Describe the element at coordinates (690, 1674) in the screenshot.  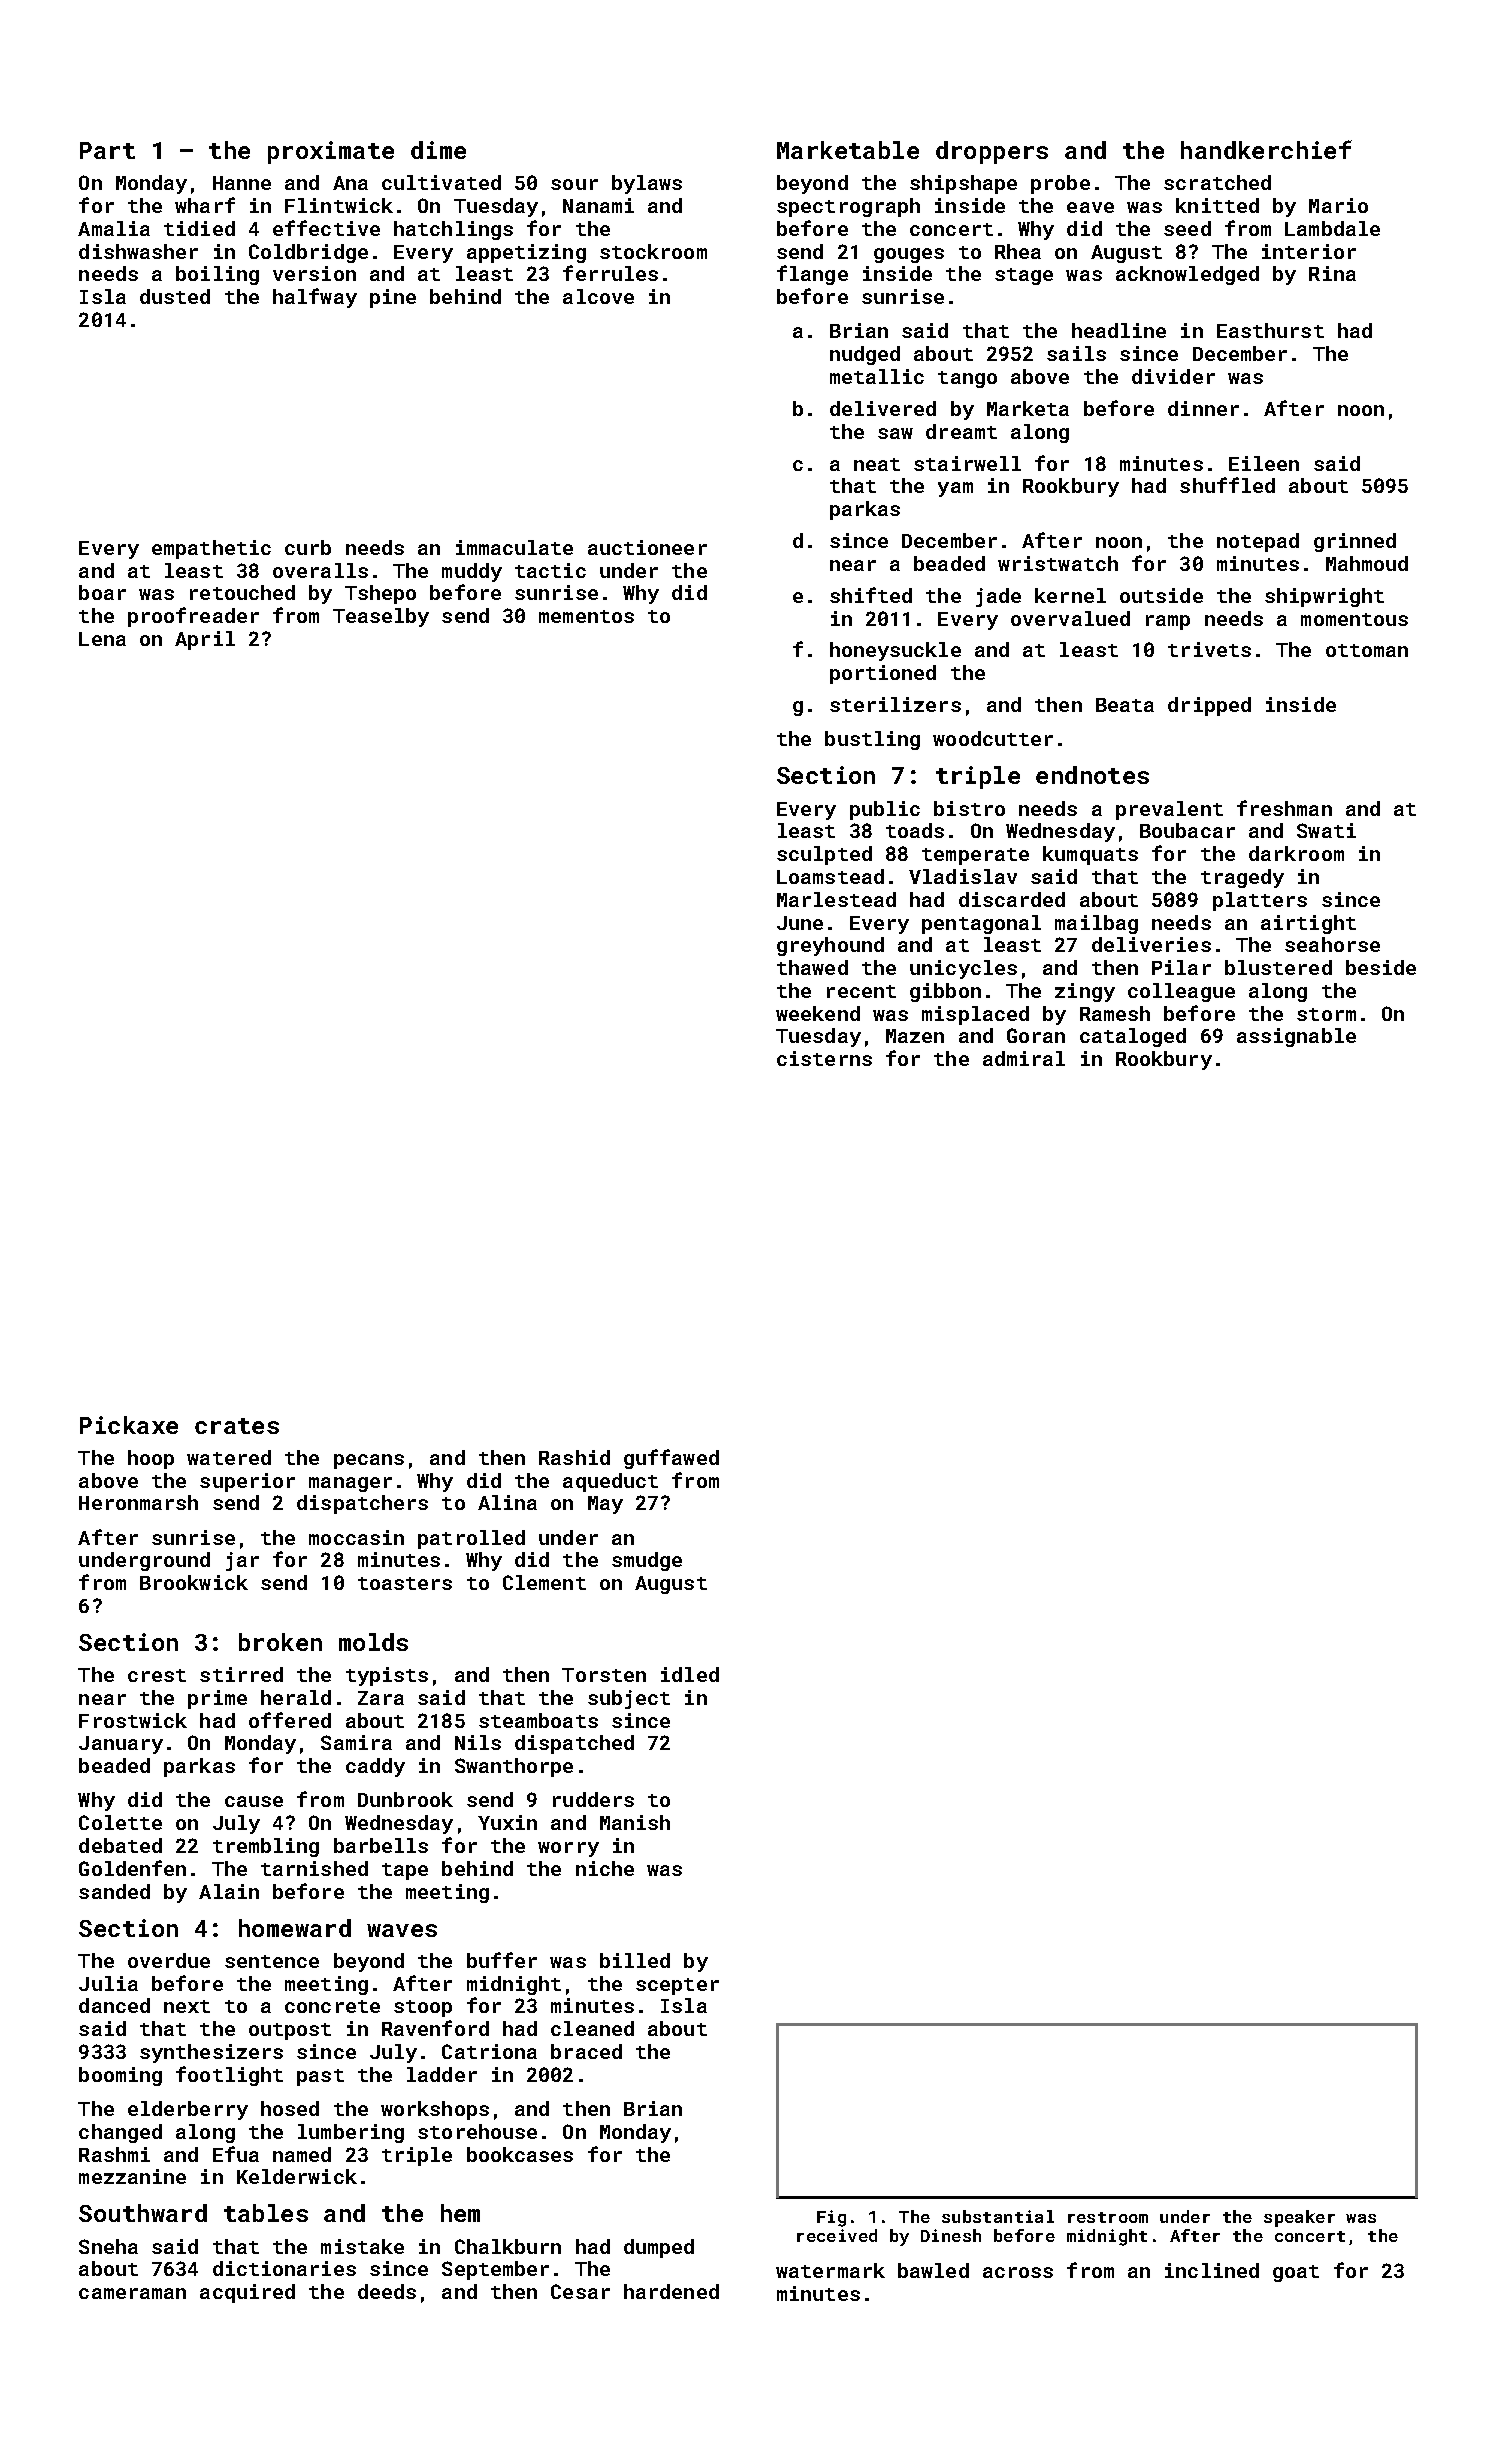
I see `idled` at that location.
